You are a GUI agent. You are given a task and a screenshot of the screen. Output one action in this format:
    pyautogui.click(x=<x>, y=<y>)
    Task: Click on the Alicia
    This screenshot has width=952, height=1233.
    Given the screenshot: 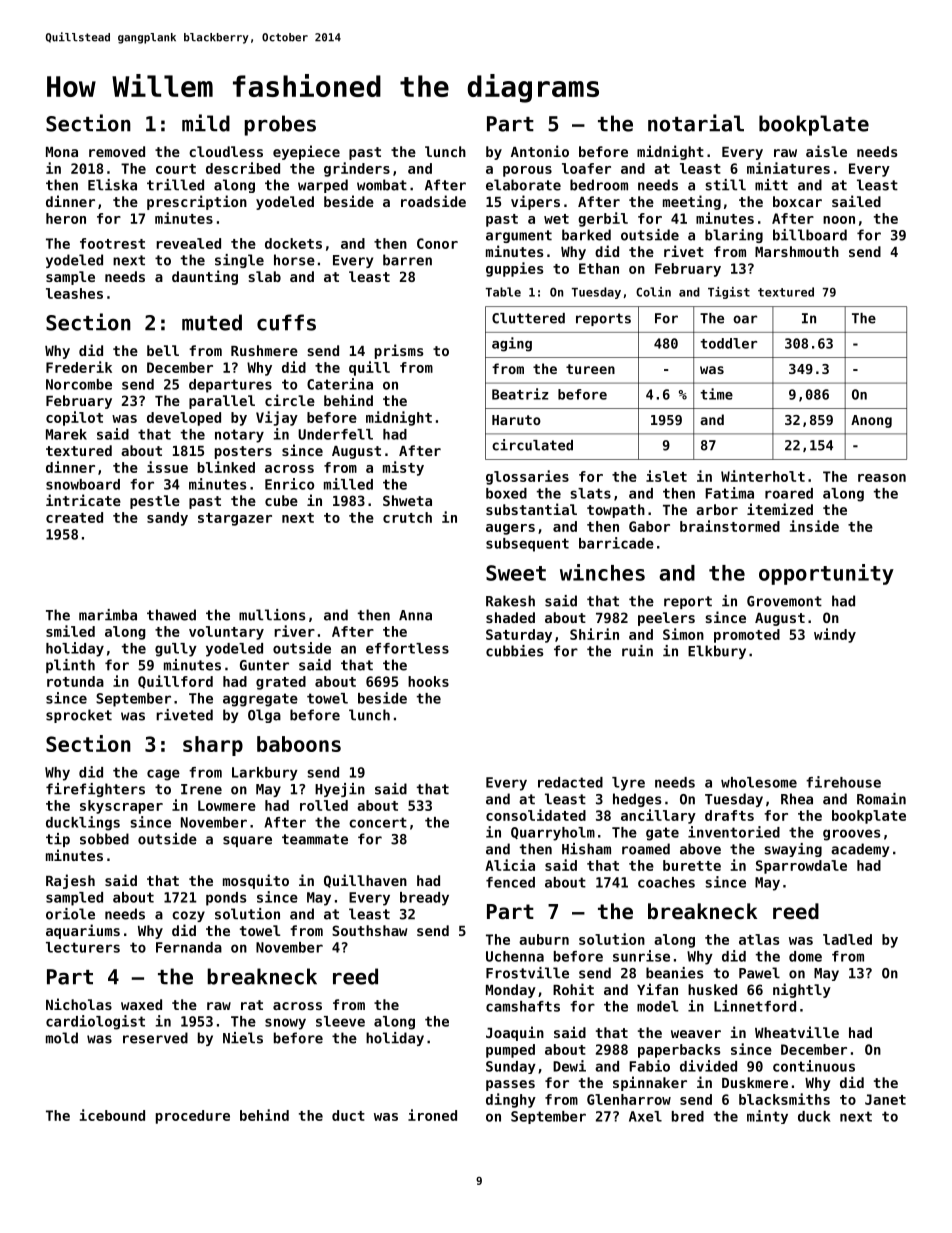 What is the action you would take?
    pyautogui.click(x=510, y=865)
